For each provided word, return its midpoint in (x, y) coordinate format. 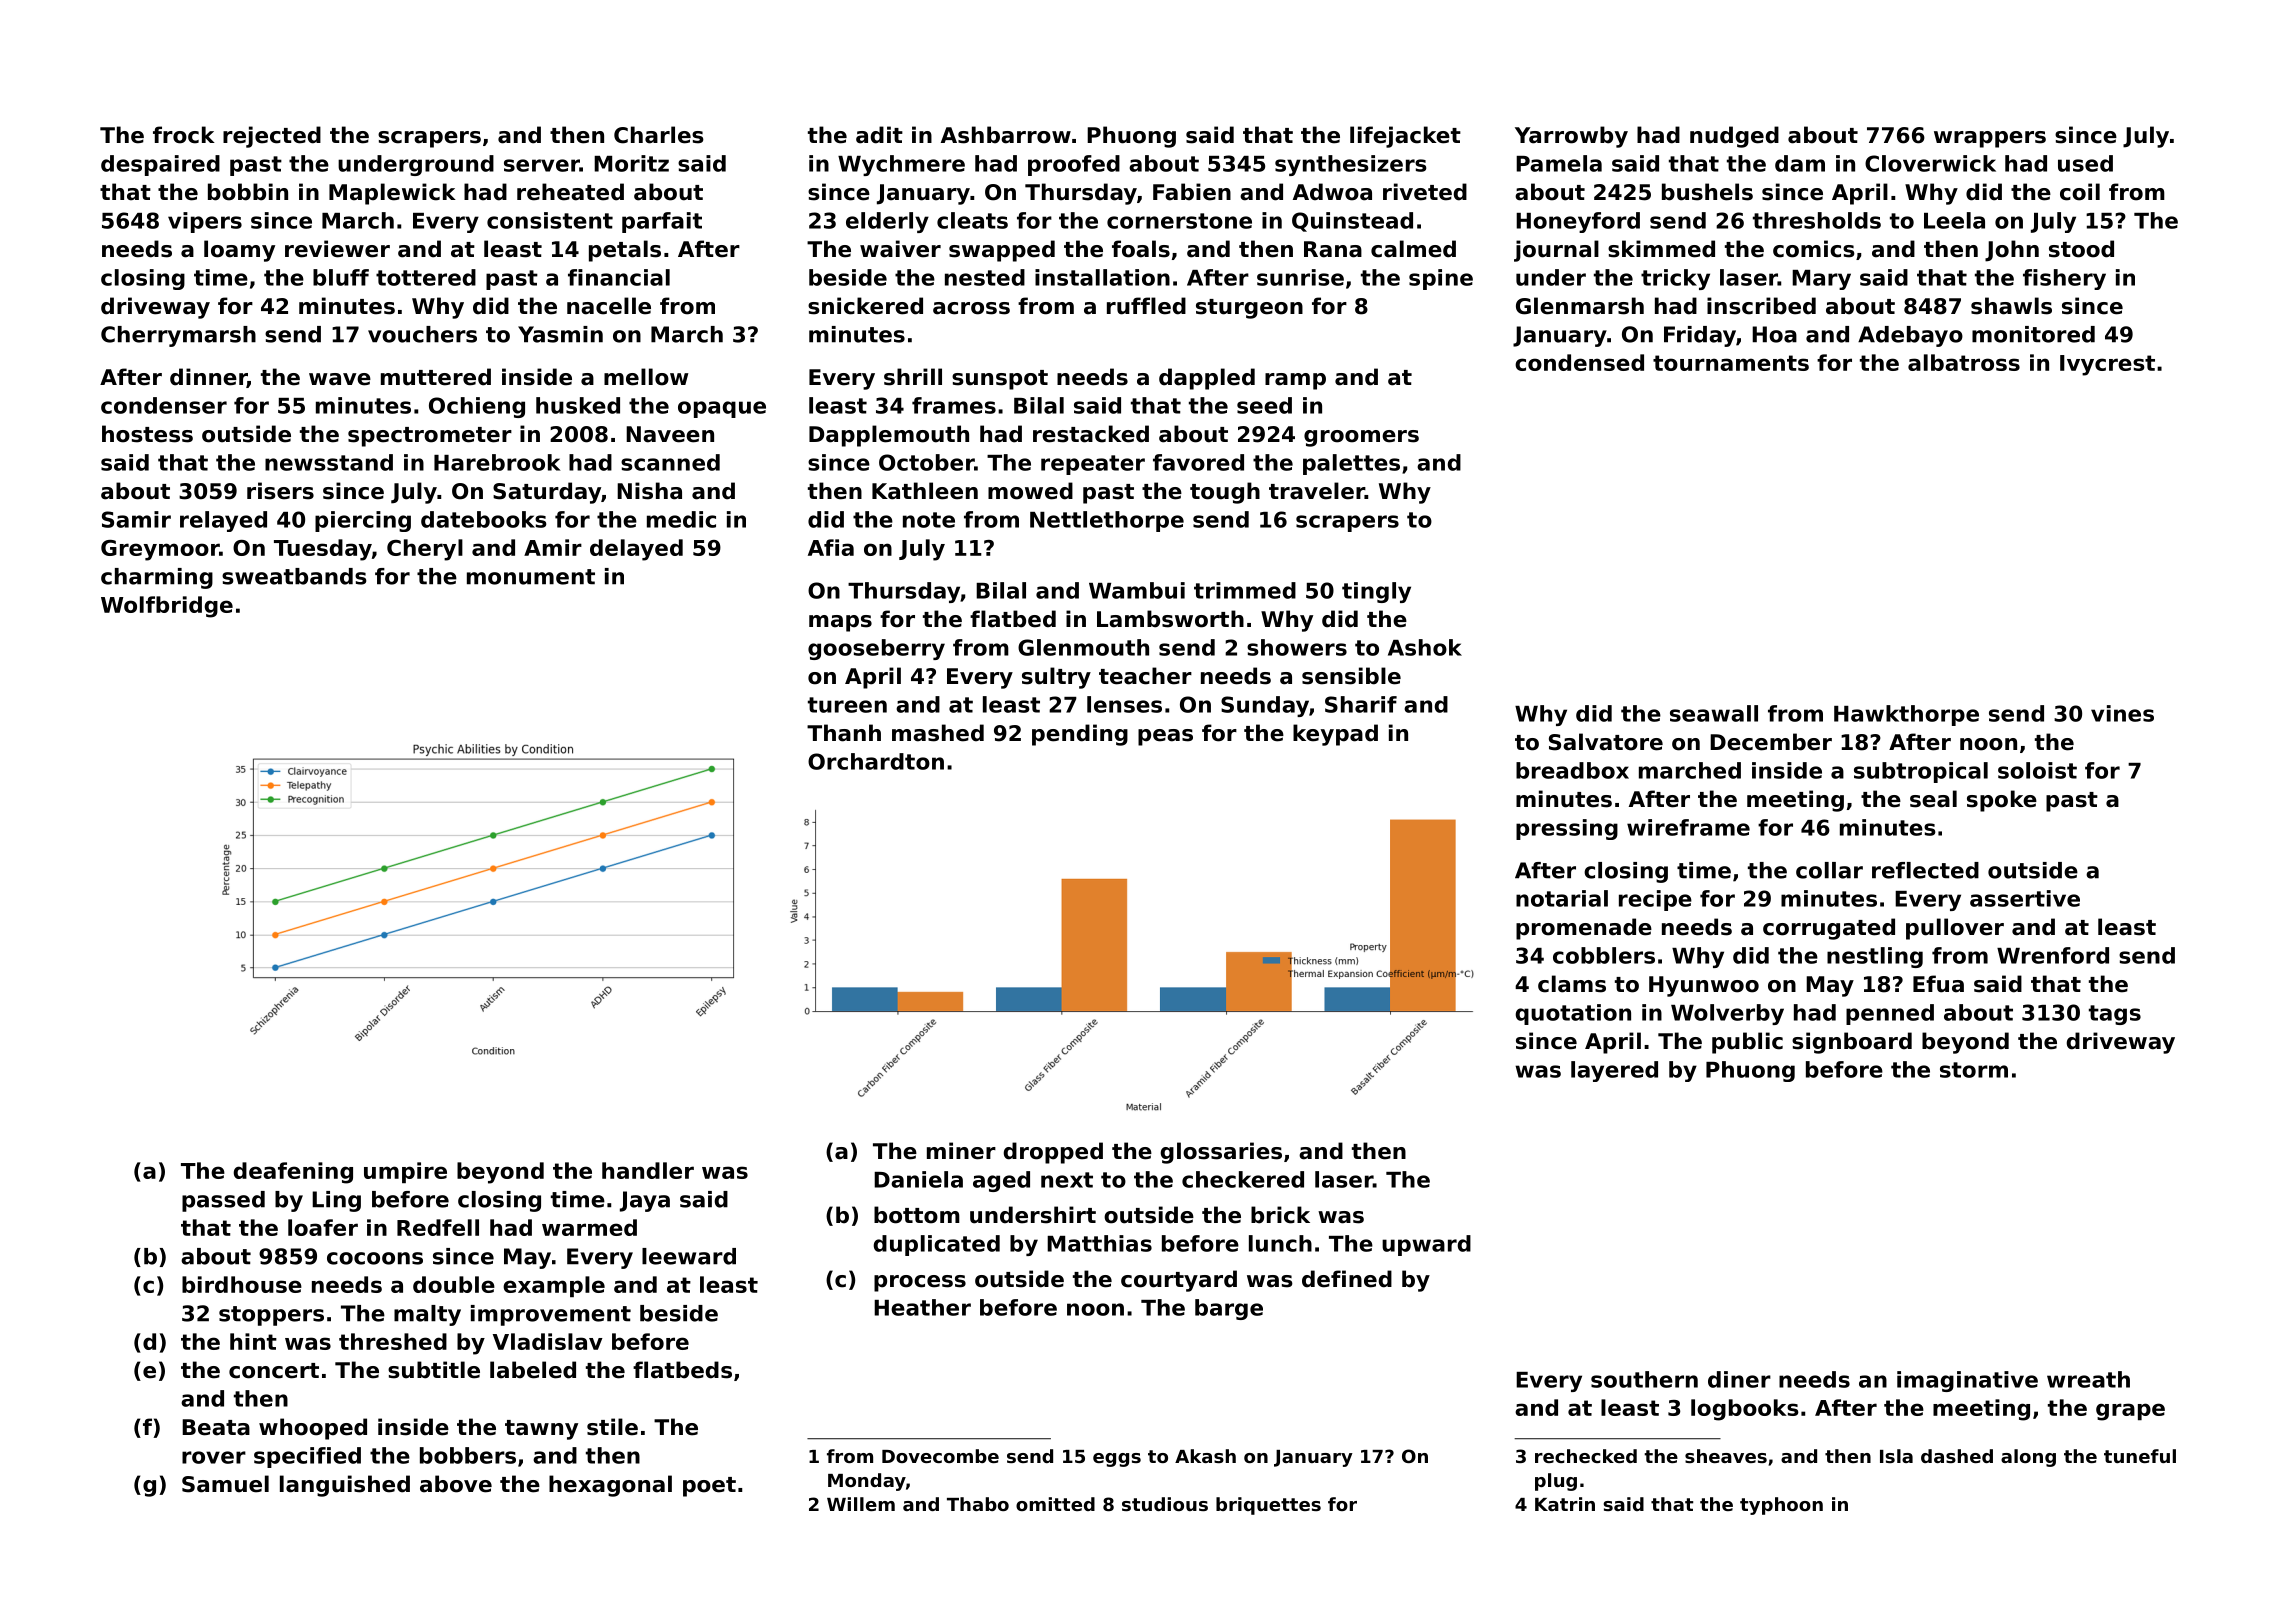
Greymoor (160, 550)
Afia (831, 547)
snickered (865, 306)
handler (648, 1170)
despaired (160, 165)
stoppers (271, 1316)
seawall (1714, 713)
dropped (1053, 1153)
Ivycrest (2107, 365)
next (1067, 1180)
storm (1974, 1070)
